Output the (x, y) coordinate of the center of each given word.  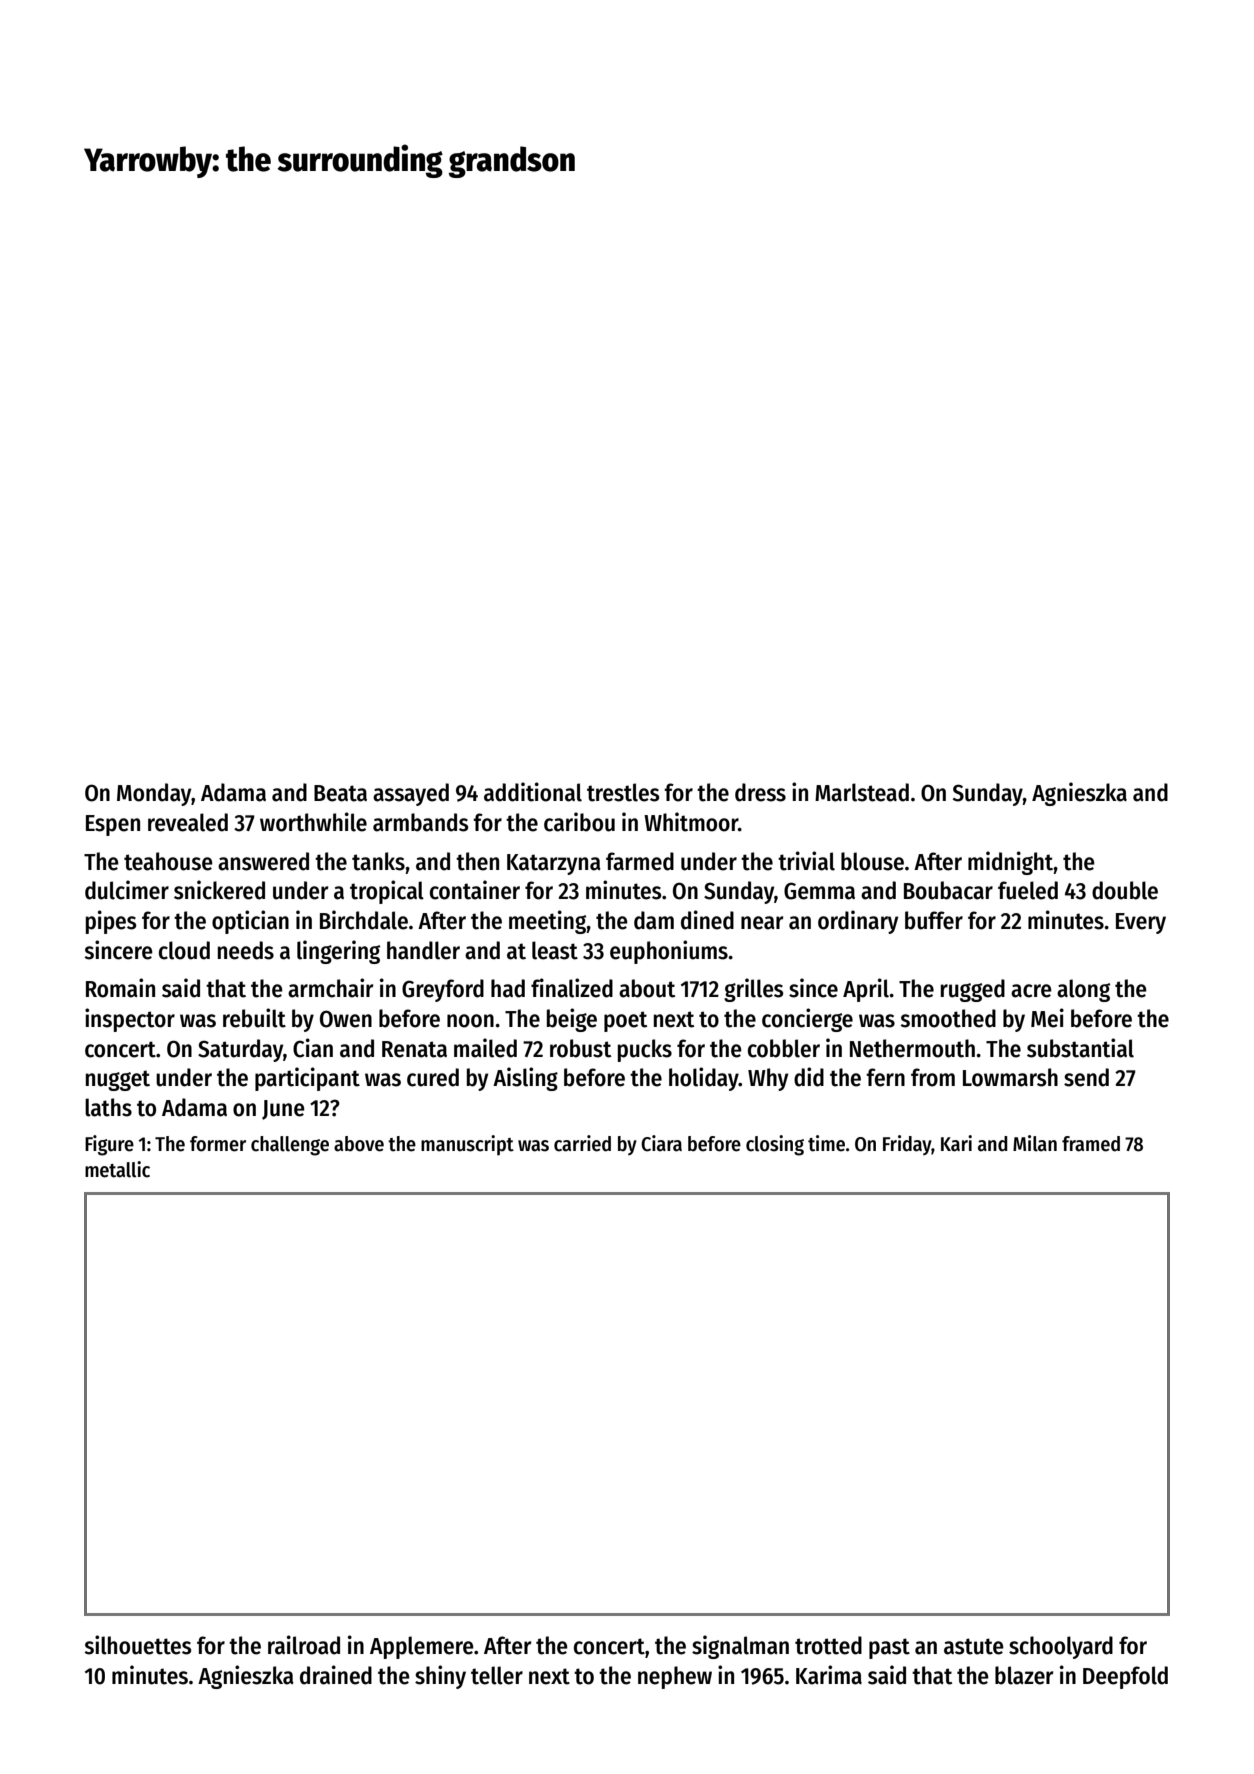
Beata (340, 793)
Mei (1047, 1018)
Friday (907, 1145)
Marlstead (862, 792)
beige (572, 1020)
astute (974, 1646)
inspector (130, 1020)
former (218, 1144)
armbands (421, 822)
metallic (117, 1169)
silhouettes (138, 1645)
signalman (740, 1647)
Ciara (661, 1143)
